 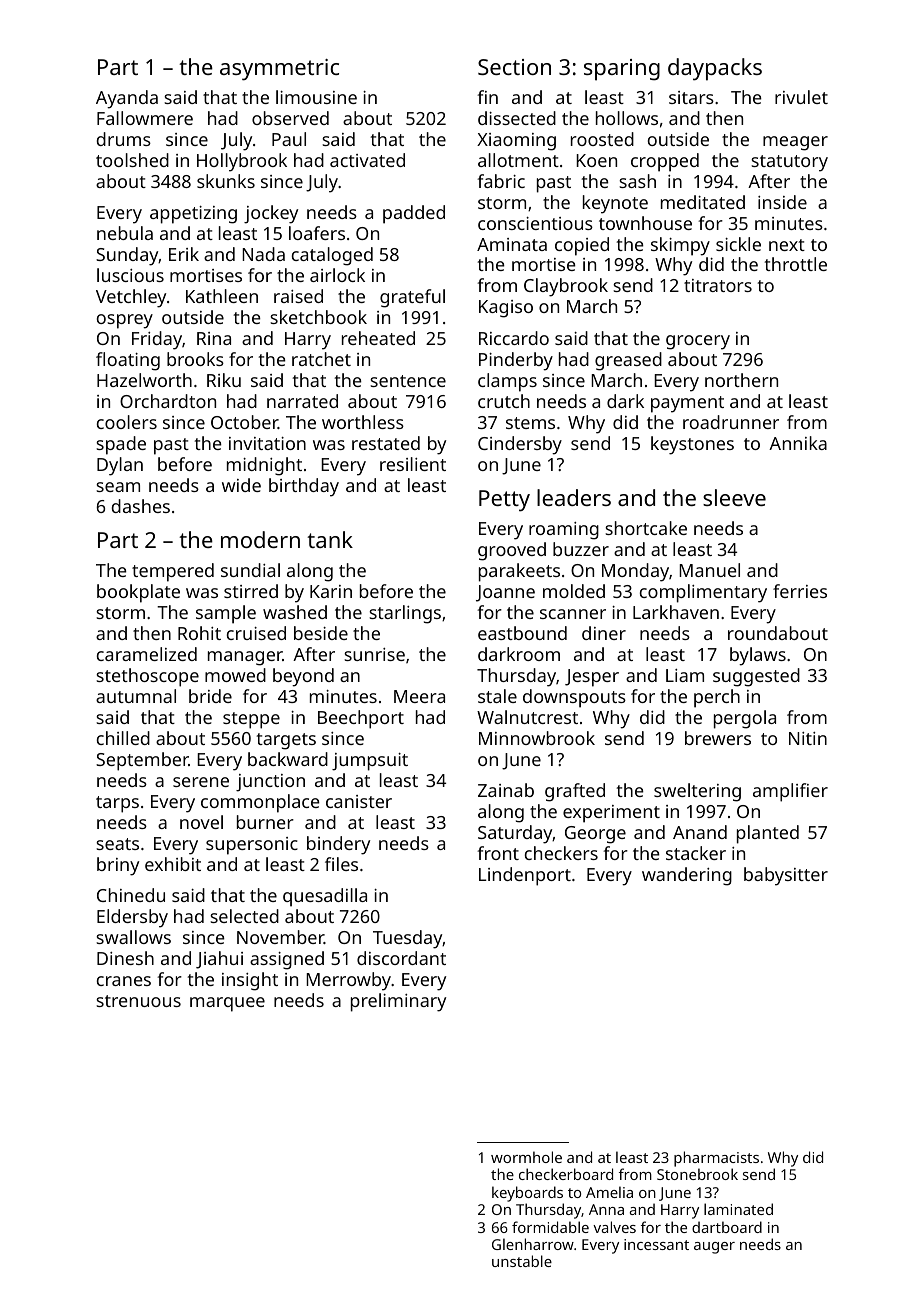 What do you see at coordinates (124, 981) in the screenshot?
I see `cranes` at bounding box center [124, 981].
